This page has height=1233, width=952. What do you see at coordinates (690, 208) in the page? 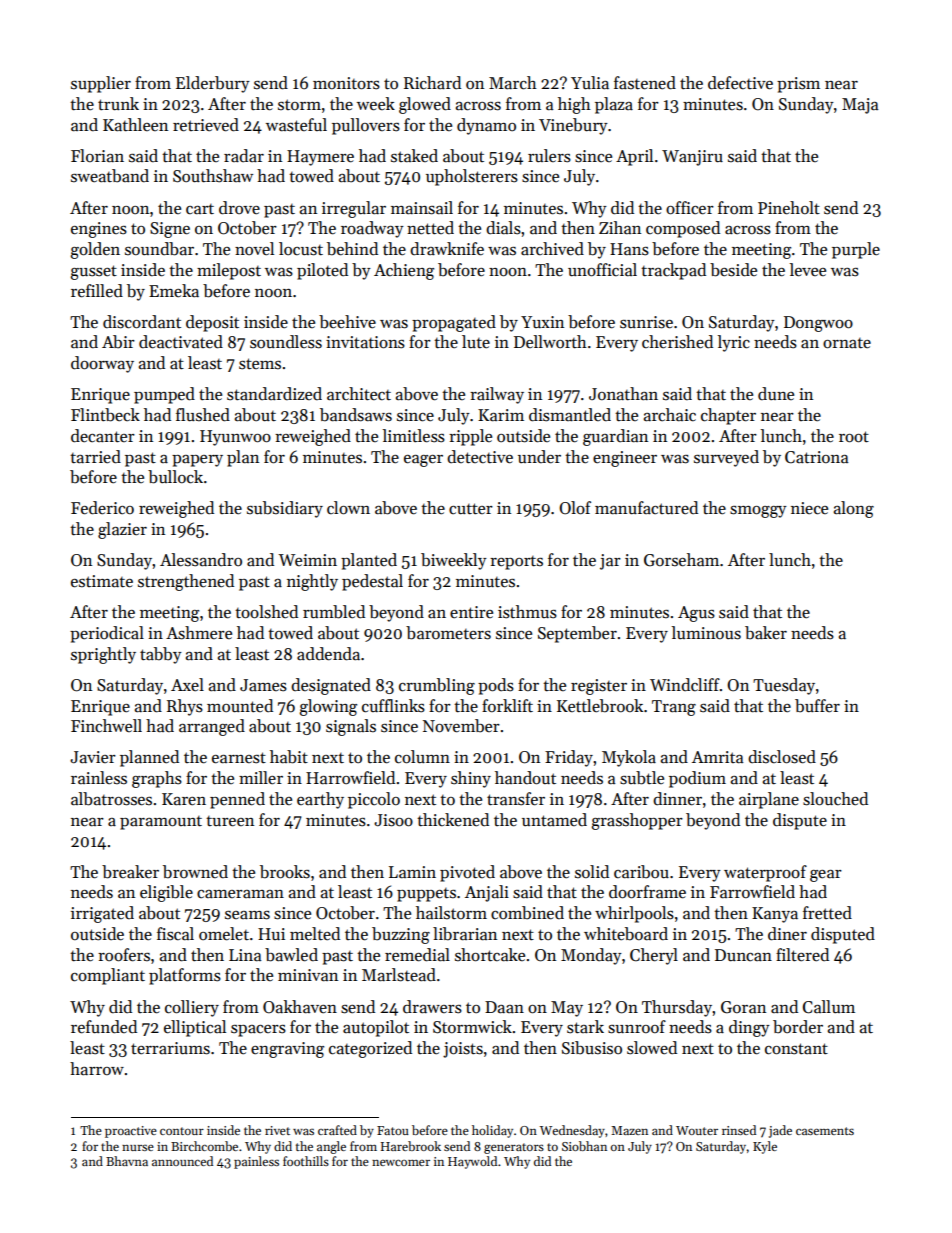
I see `officer` at bounding box center [690, 208].
